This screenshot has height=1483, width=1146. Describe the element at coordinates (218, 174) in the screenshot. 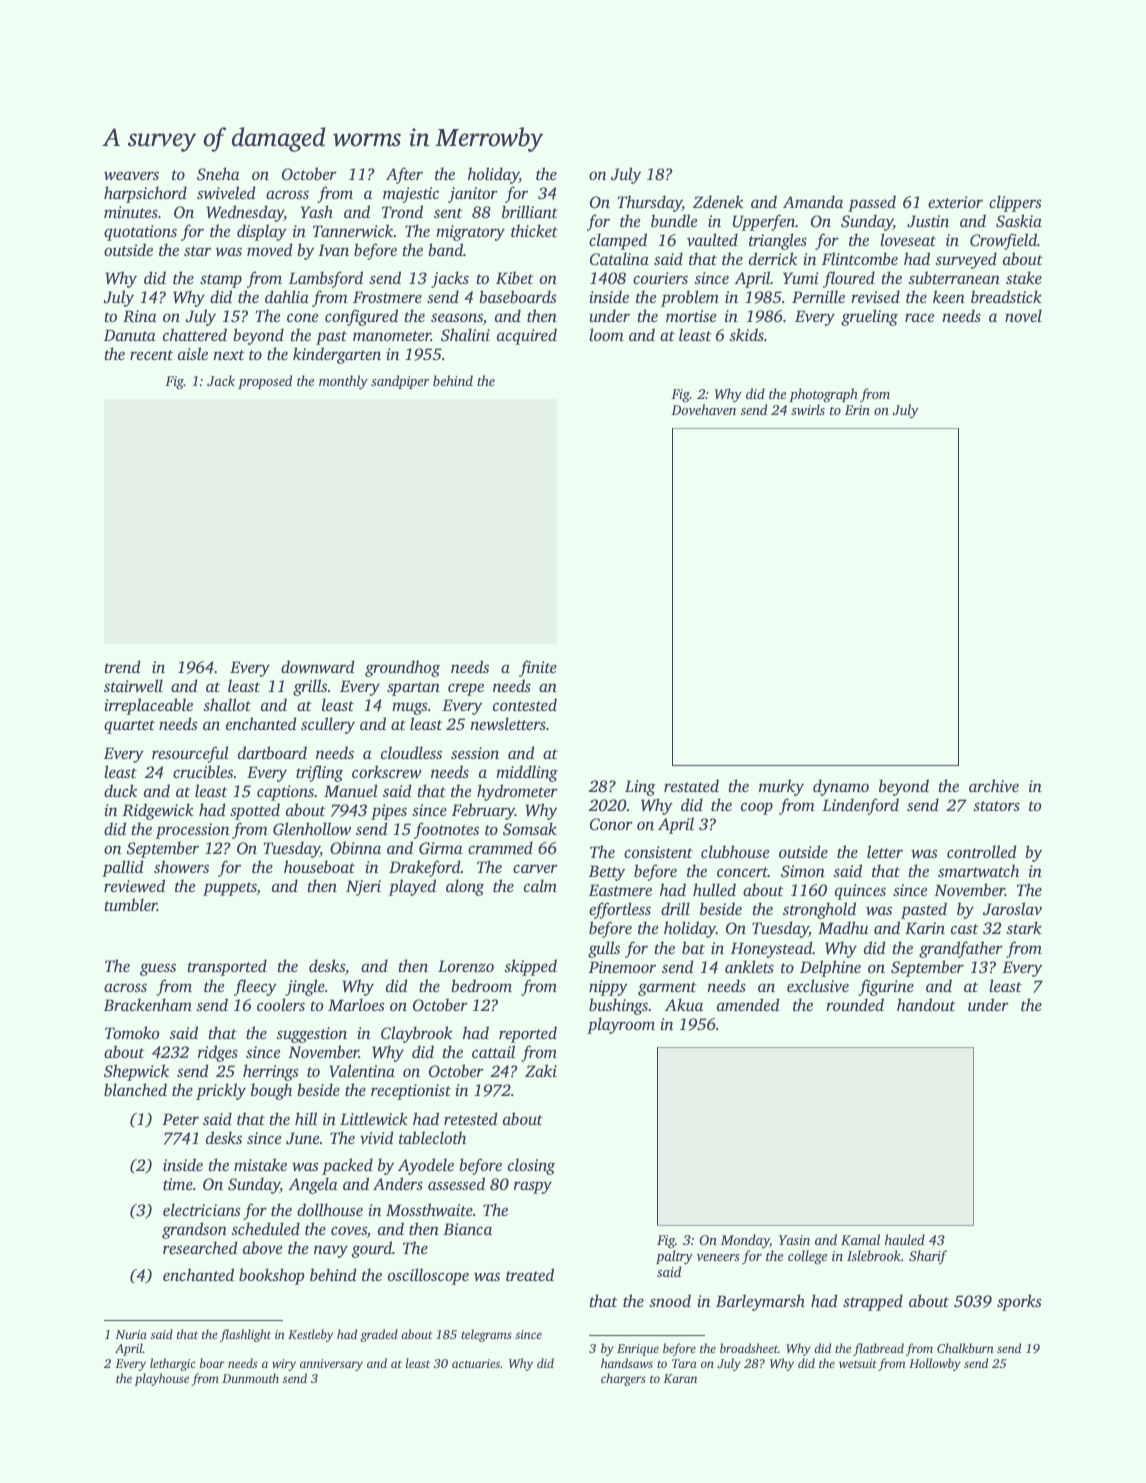

I see `Sneha` at that location.
